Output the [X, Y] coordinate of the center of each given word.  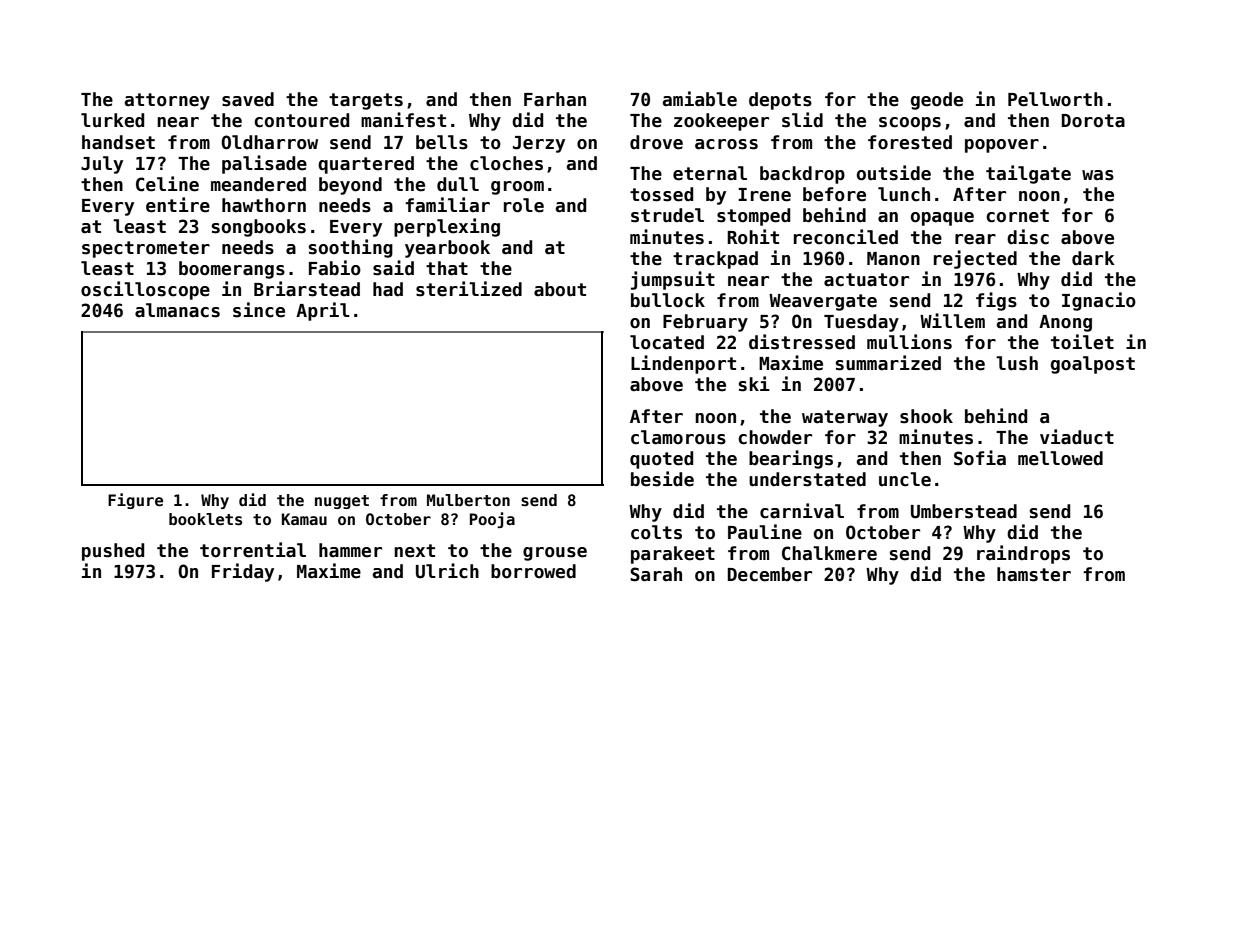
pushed [113, 552]
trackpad [715, 260]
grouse [555, 554]
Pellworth [1055, 99]
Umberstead [964, 511]
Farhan [555, 99]
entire [178, 205]
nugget [342, 502]
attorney [167, 101]
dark [1093, 258]
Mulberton [468, 500]
